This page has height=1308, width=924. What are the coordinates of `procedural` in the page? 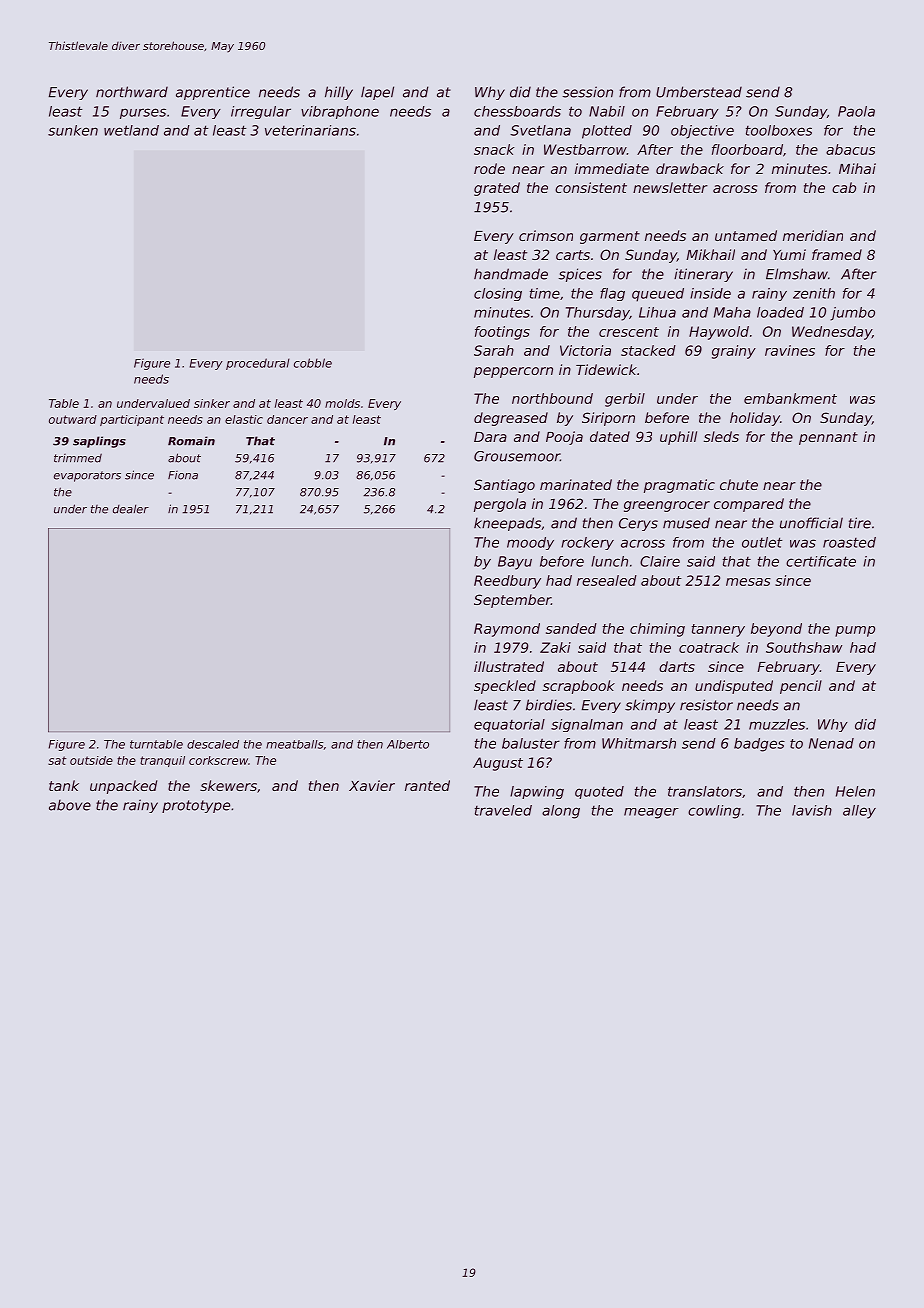 It's located at (258, 364).
